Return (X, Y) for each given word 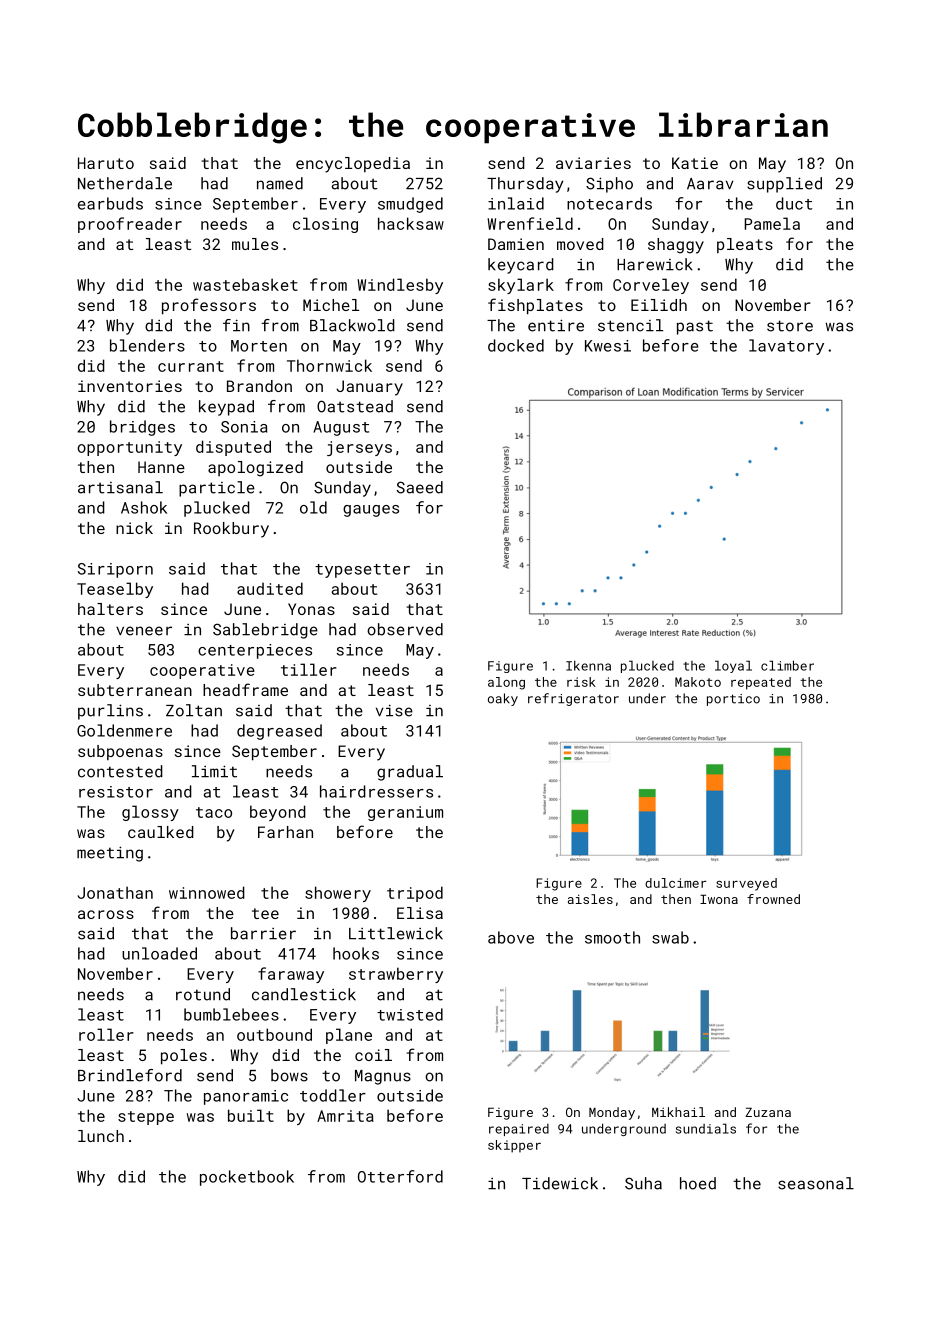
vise (394, 710)
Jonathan (115, 892)
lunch (101, 1136)
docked (516, 345)
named (280, 183)
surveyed (746, 884)
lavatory (786, 347)
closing (325, 225)
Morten (259, 346)
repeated (761, 683)
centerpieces (255, 651)
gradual (410, 773)
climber (787, 665)
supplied (784, 185)
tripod (415, 894)
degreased (279, 732)
